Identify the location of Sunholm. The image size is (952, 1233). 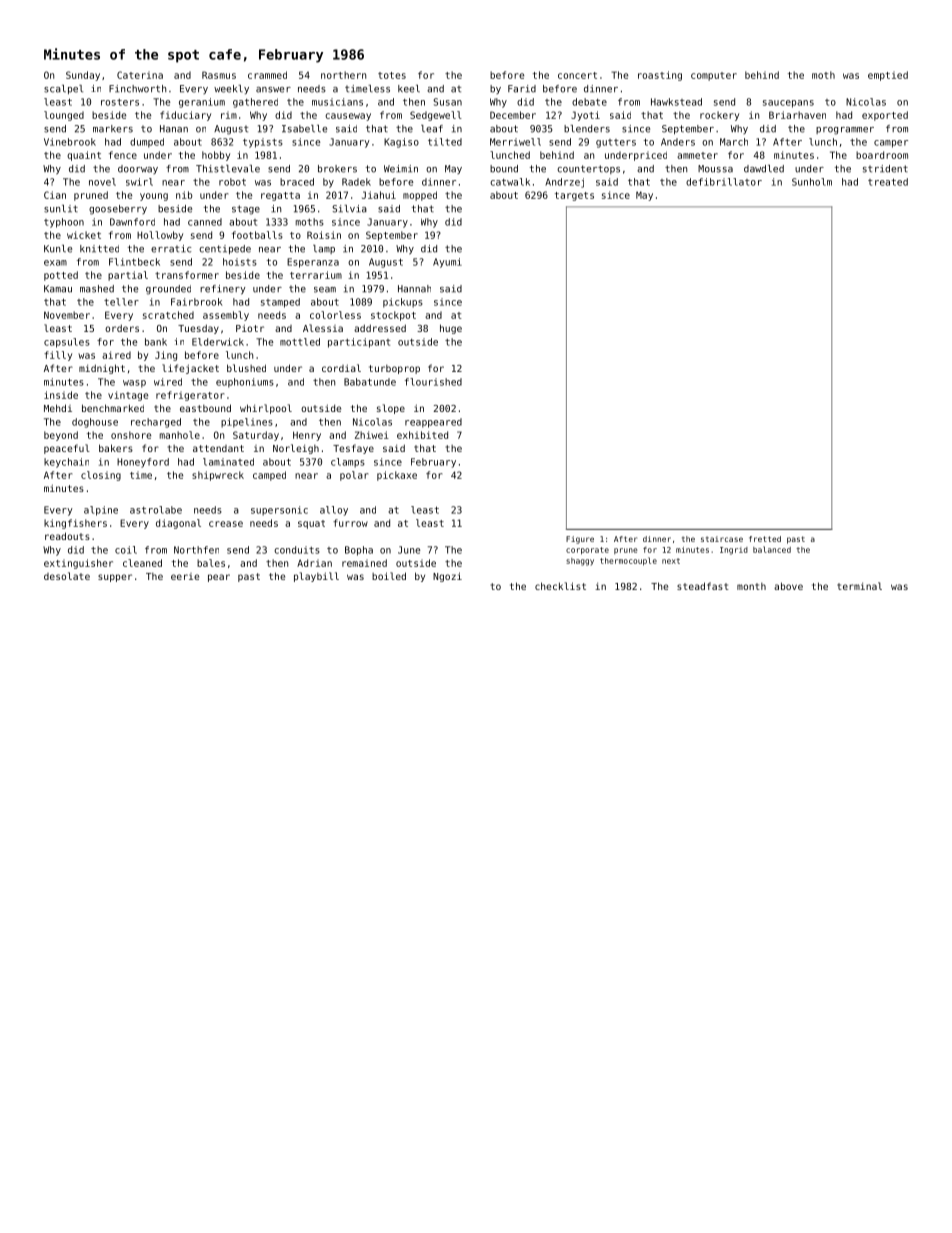
(812, 182).
